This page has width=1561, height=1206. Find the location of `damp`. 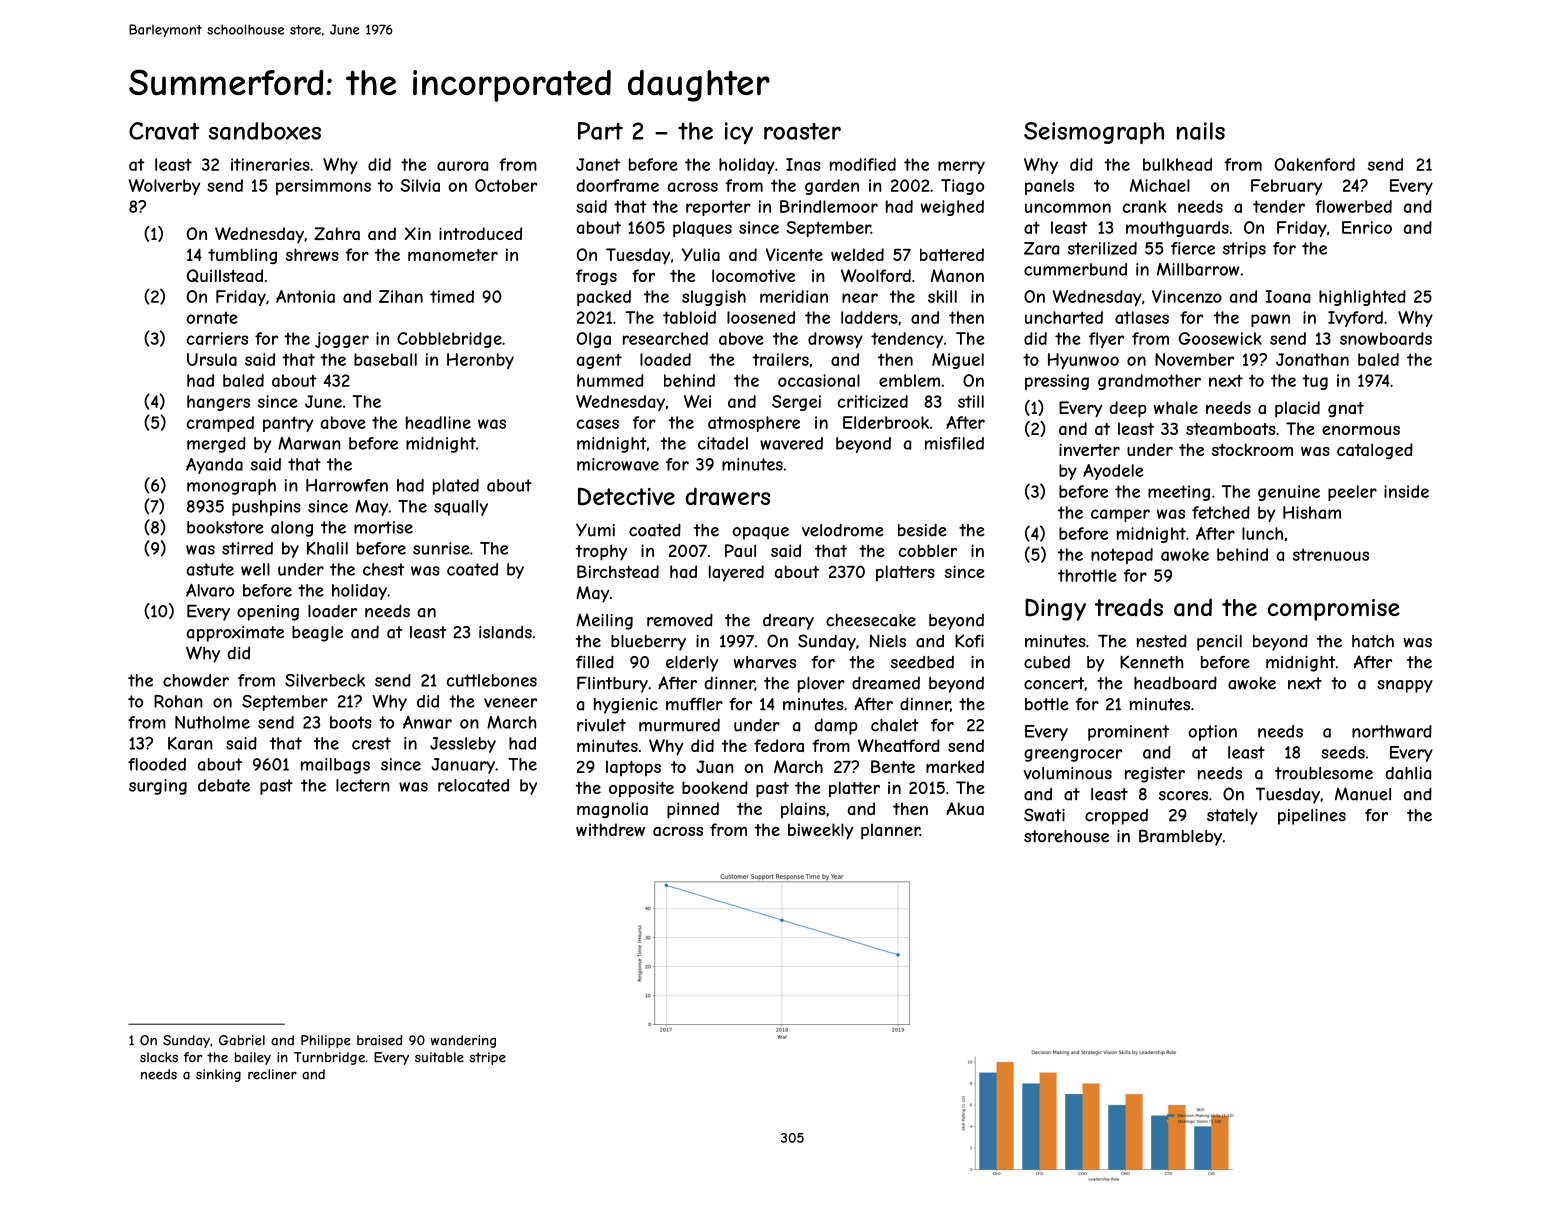

damp is located at coordinates (836, 727).
